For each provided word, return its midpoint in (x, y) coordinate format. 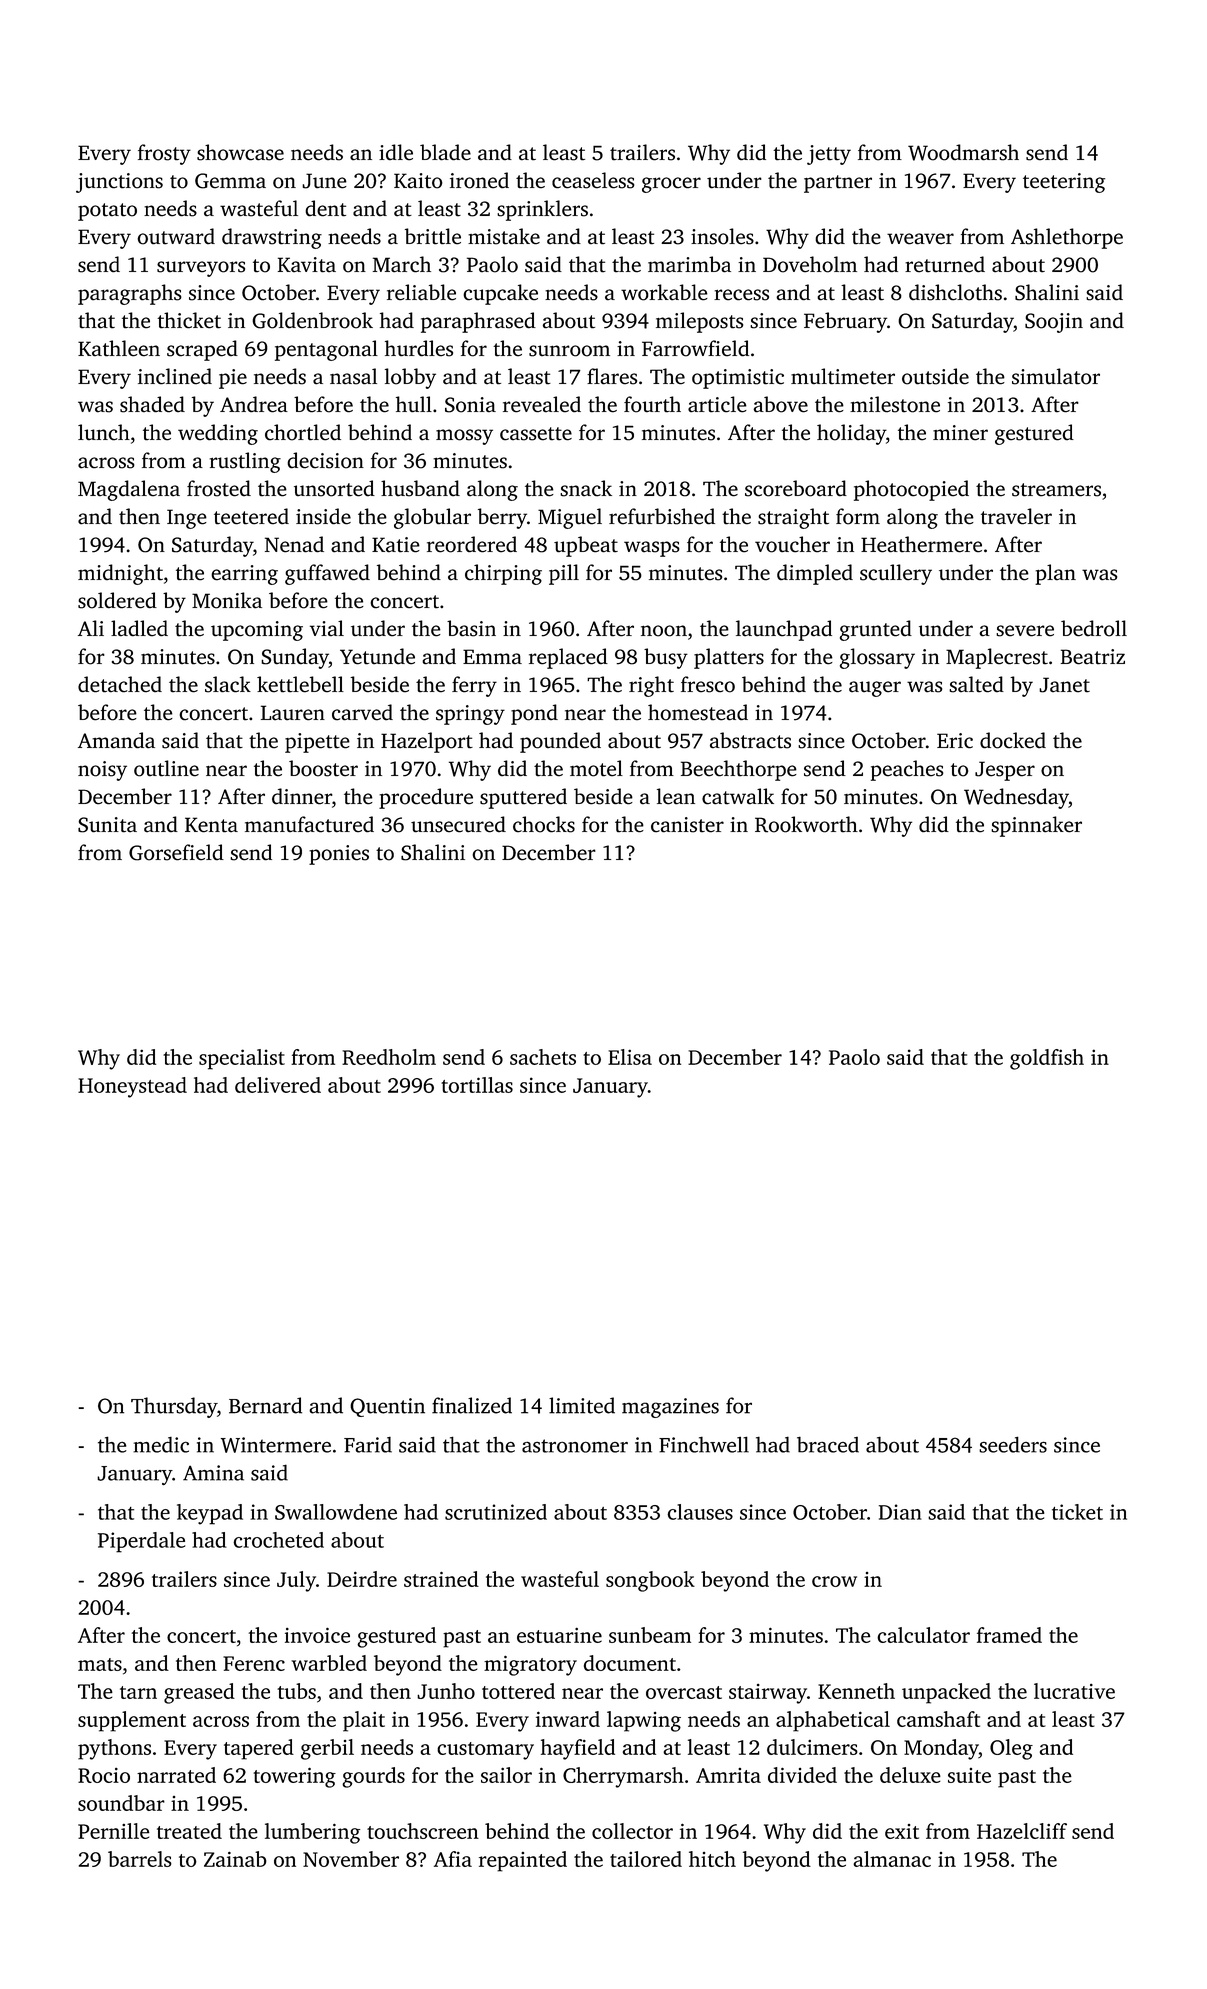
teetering (1064, 183)
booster (323, 768)
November (351, 1859)
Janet (1064, 685)
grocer (671, 185)
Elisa (630, 1057)
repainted (523, 1861)
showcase (240, 152)
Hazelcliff (1022, 1831)
